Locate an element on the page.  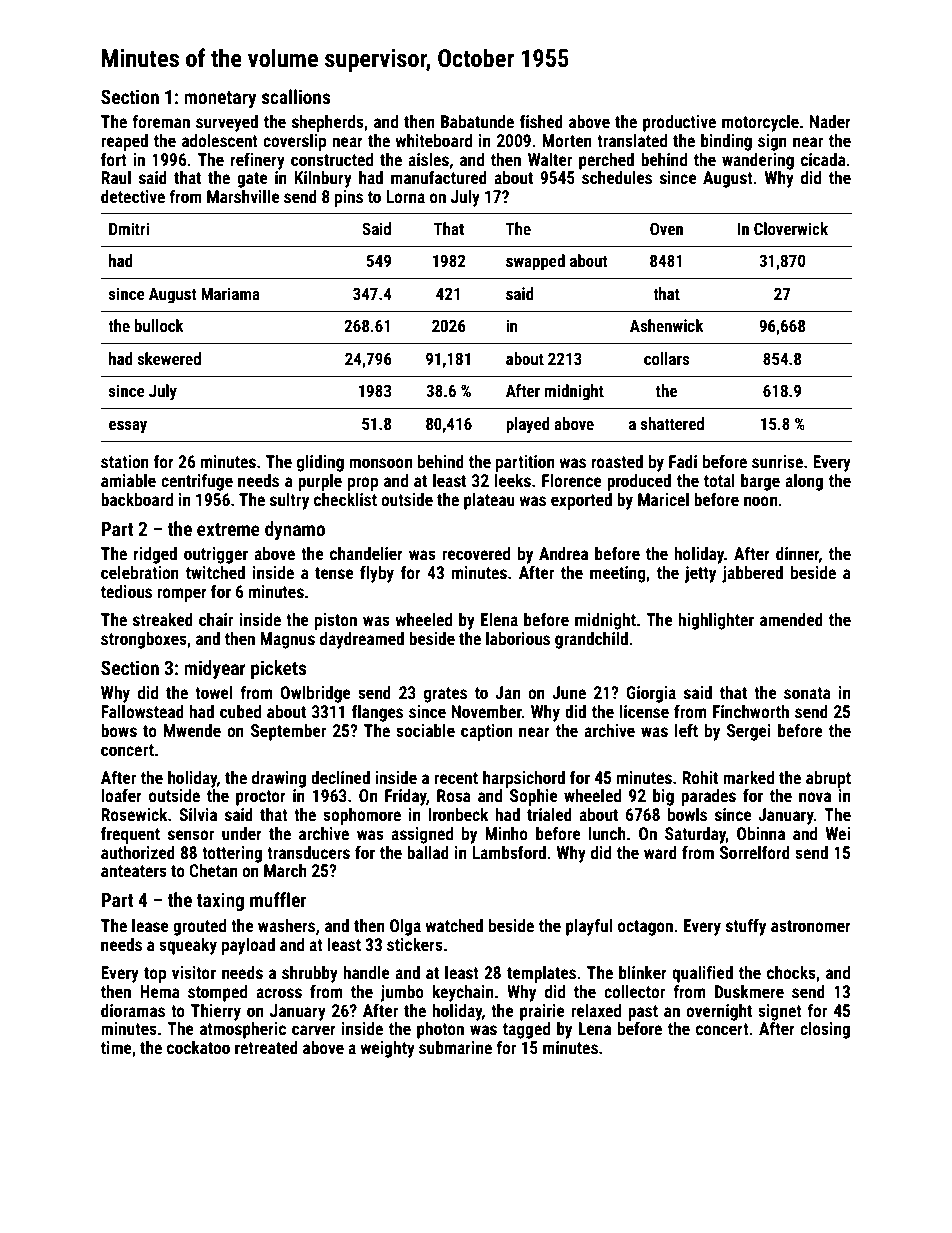
Fadi is located at coordinates (683, 461).
